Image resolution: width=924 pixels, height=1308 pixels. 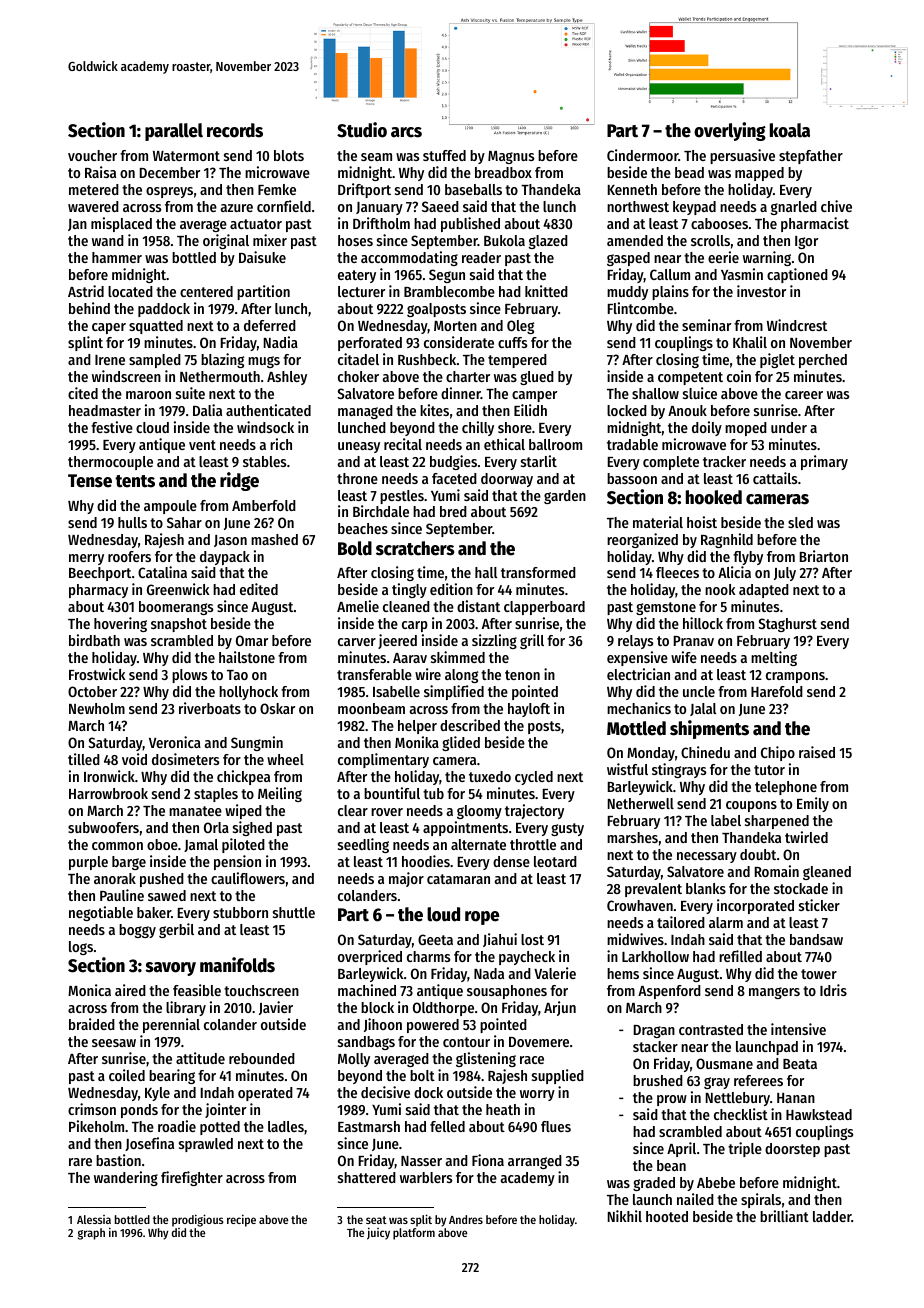 What do you see at coordinates (410, 658) in the screenshot?
I see `Aarav` at bounding box center [410, 658].
